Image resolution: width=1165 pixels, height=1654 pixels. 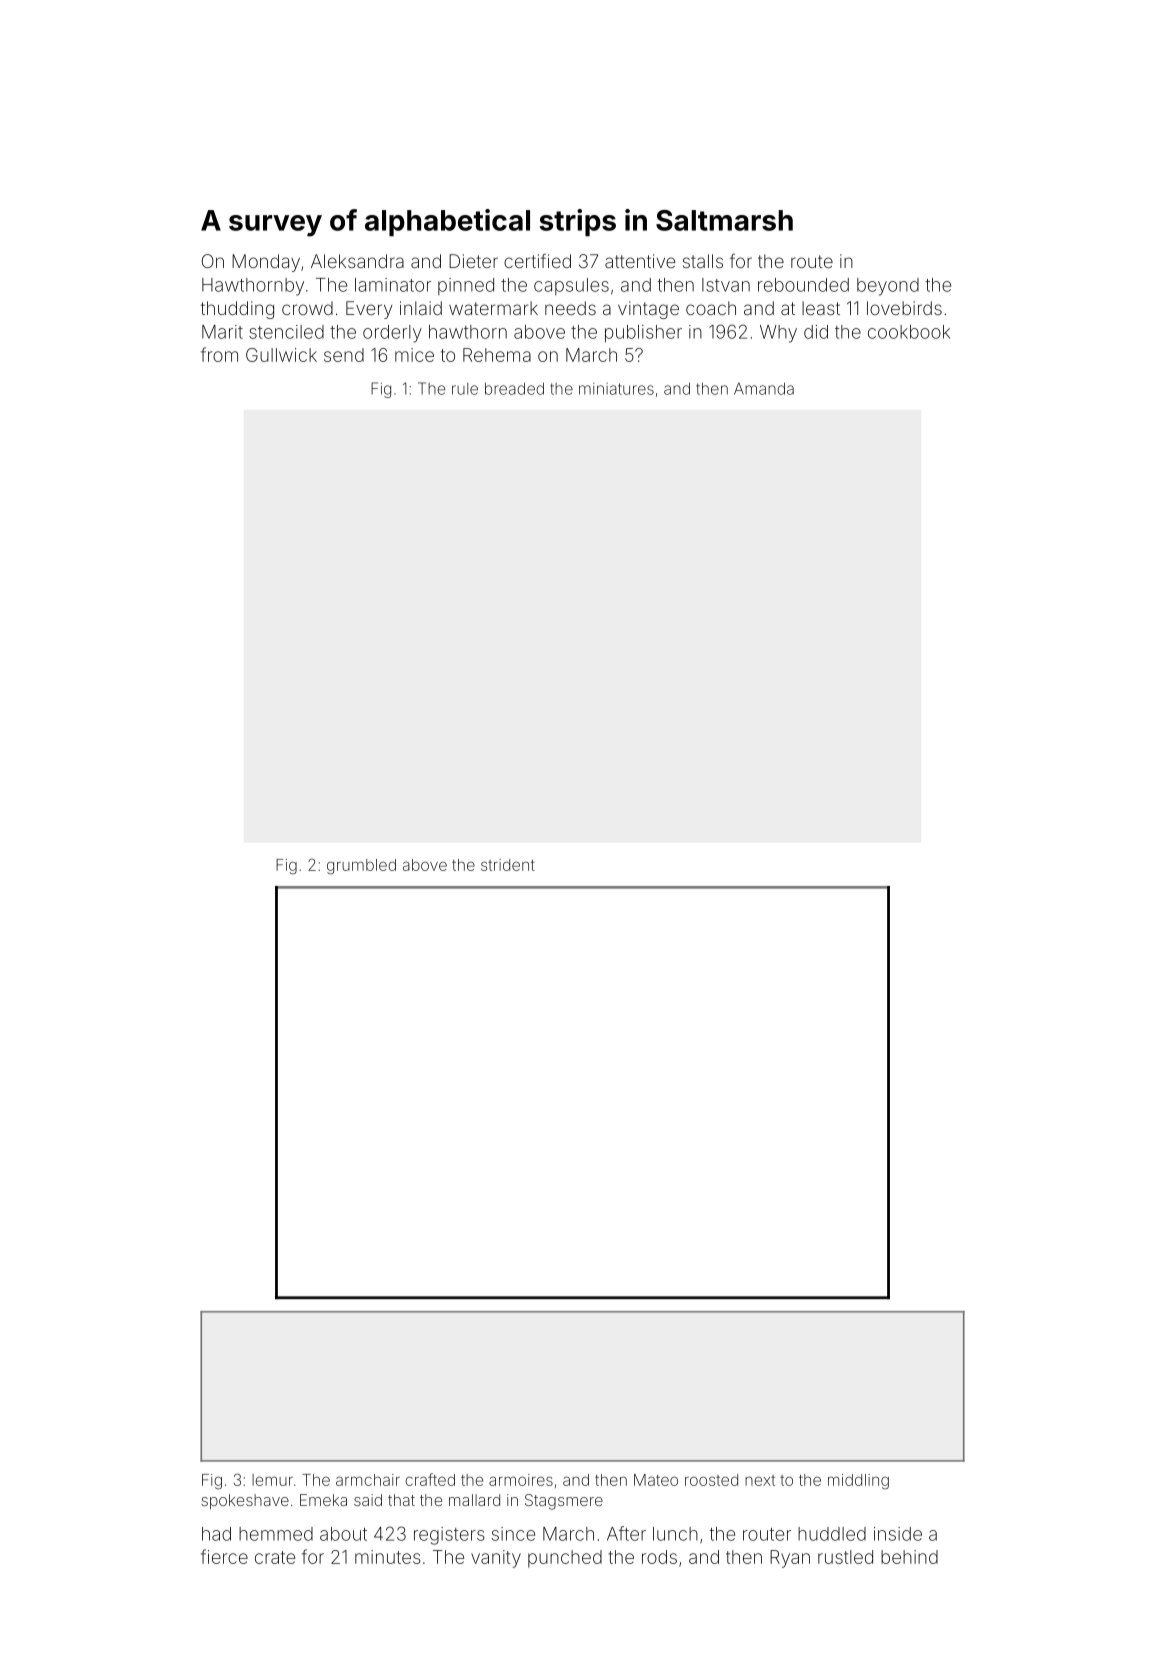 I want to click on miniatures, so click(x=616, y=389).
